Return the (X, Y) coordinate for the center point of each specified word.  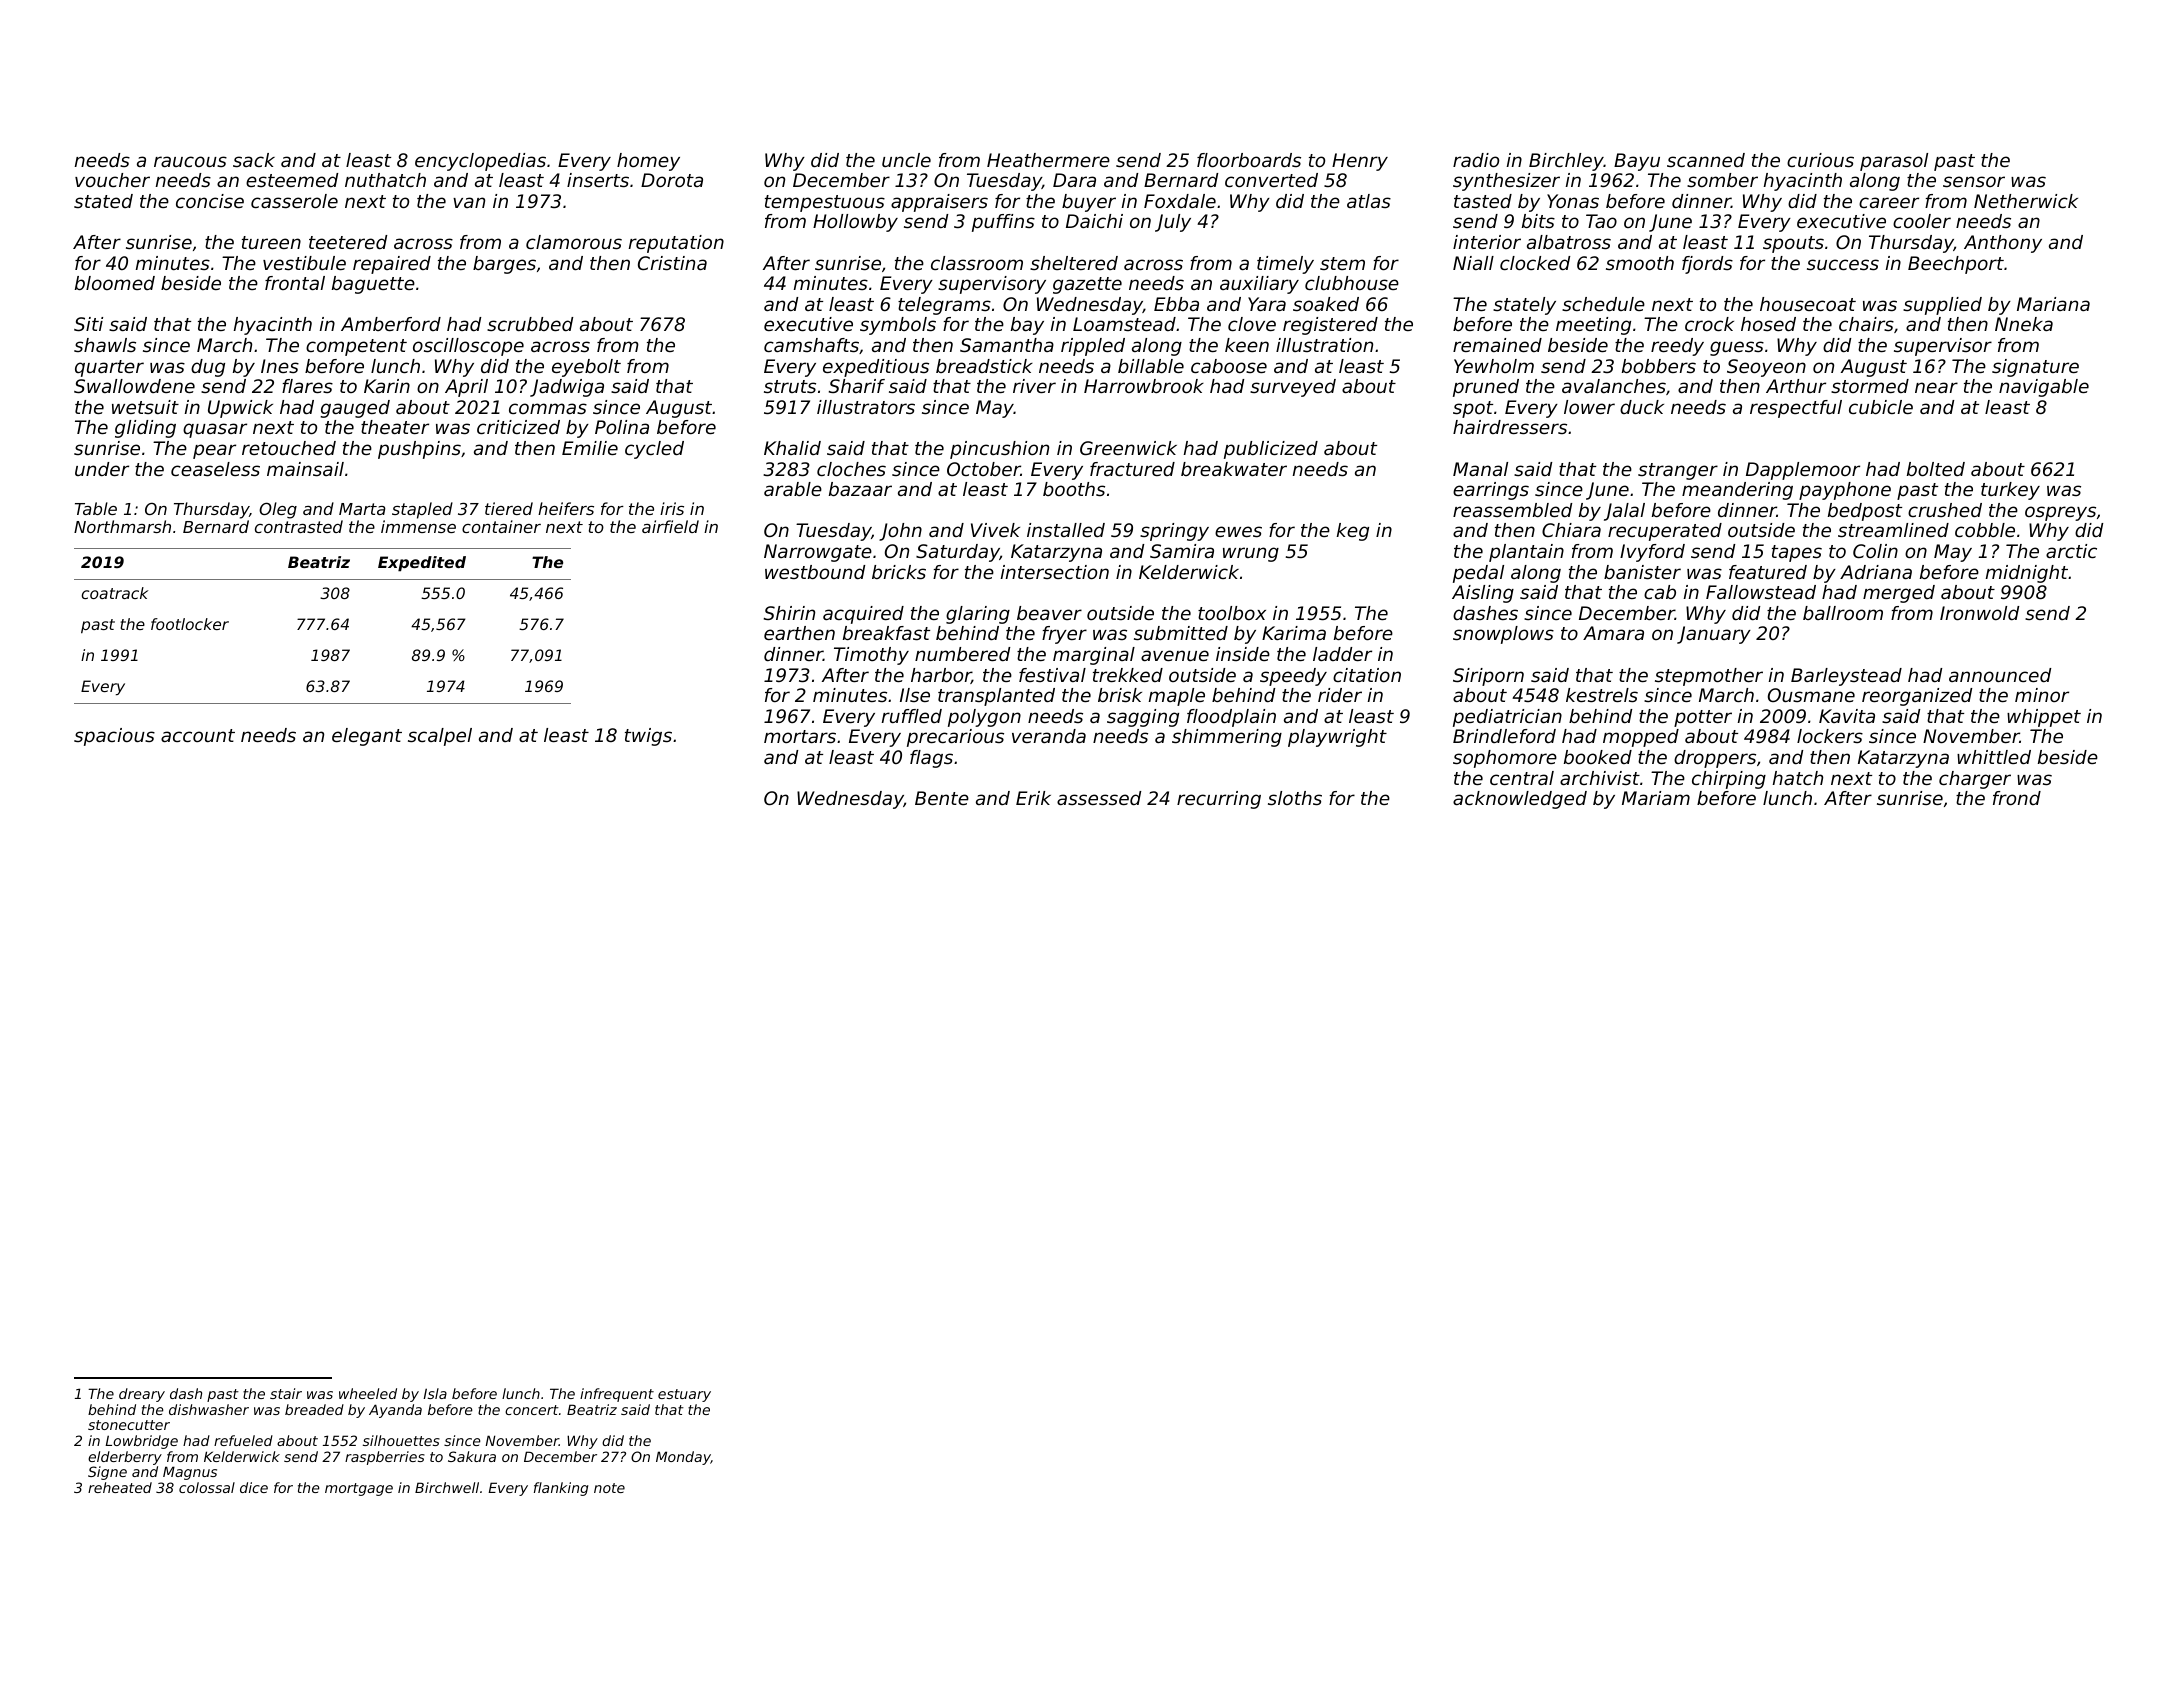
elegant (367, 737)
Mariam (1656, 798)
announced (2000, 675)
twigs (648, 737)
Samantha (1007, 345)
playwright (1337, 738)
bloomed (115, 283)
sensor (1974, 181)
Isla (435, 1393)
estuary (684, 1395)
